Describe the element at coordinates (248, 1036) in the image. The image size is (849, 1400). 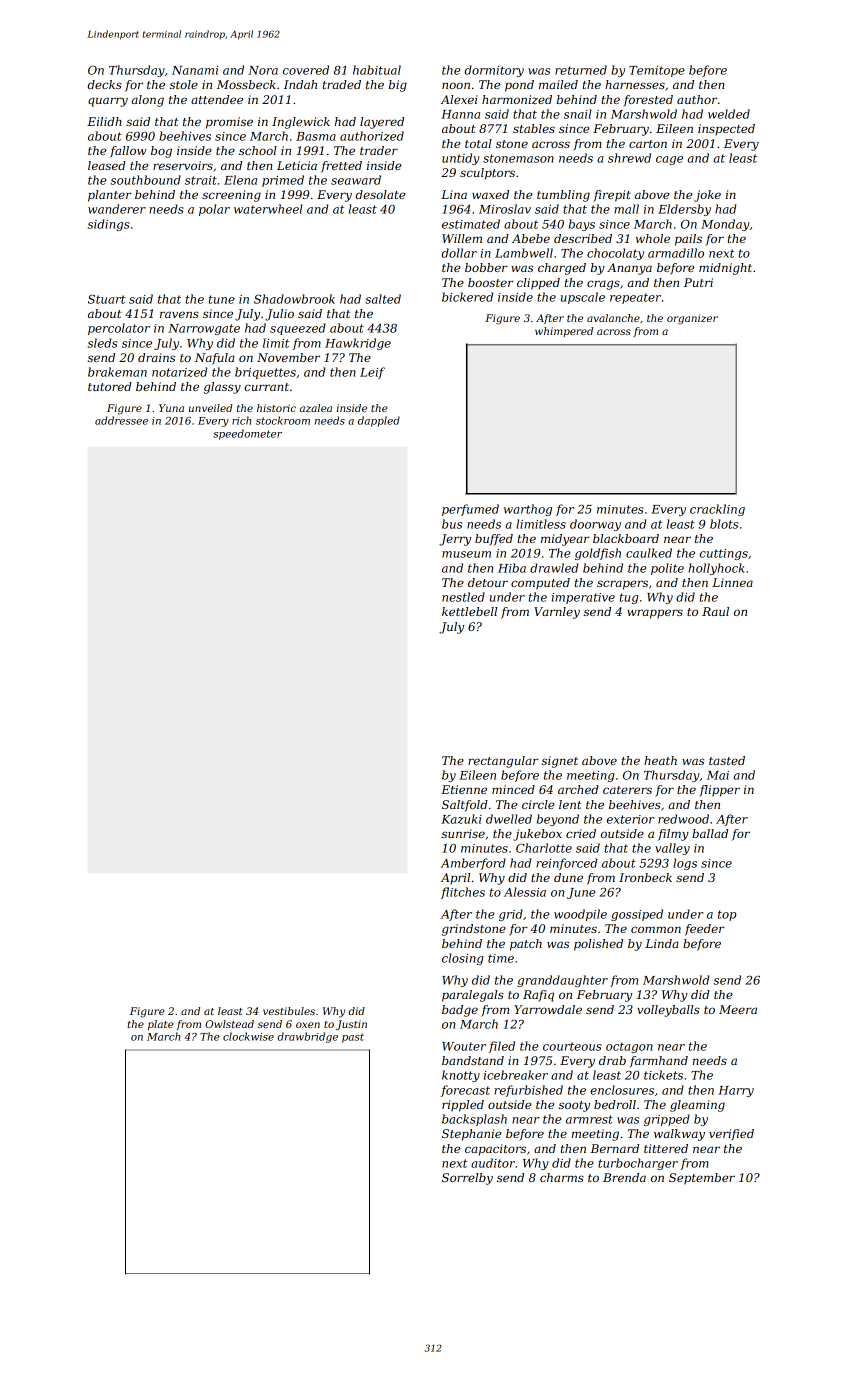
I see `clockwise` at that location.
